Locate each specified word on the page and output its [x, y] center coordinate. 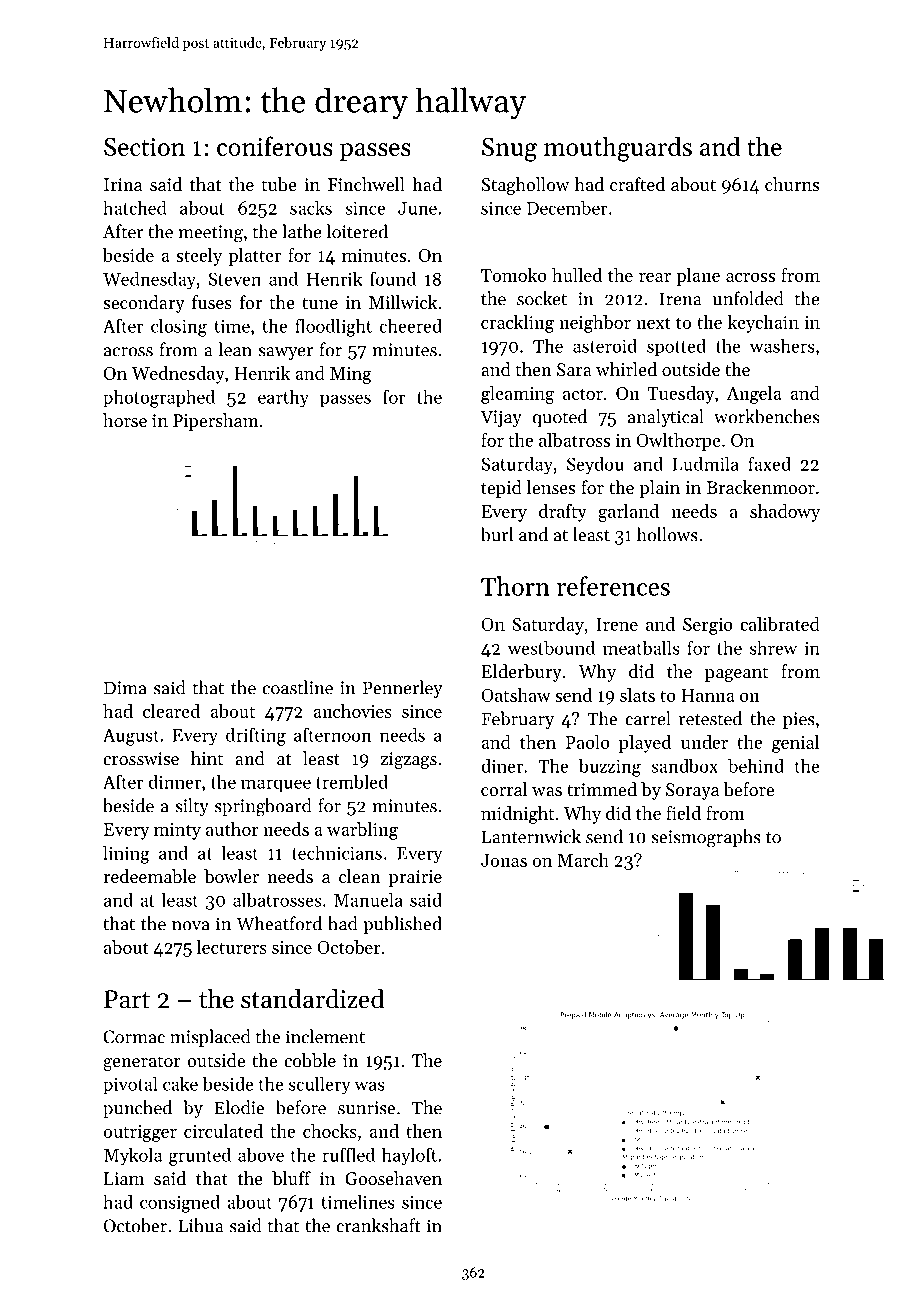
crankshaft [378, 1225]
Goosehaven [393, 1178]
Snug [509, 150]
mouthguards [618, 149]
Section [144, 147]
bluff [291, 1178]
